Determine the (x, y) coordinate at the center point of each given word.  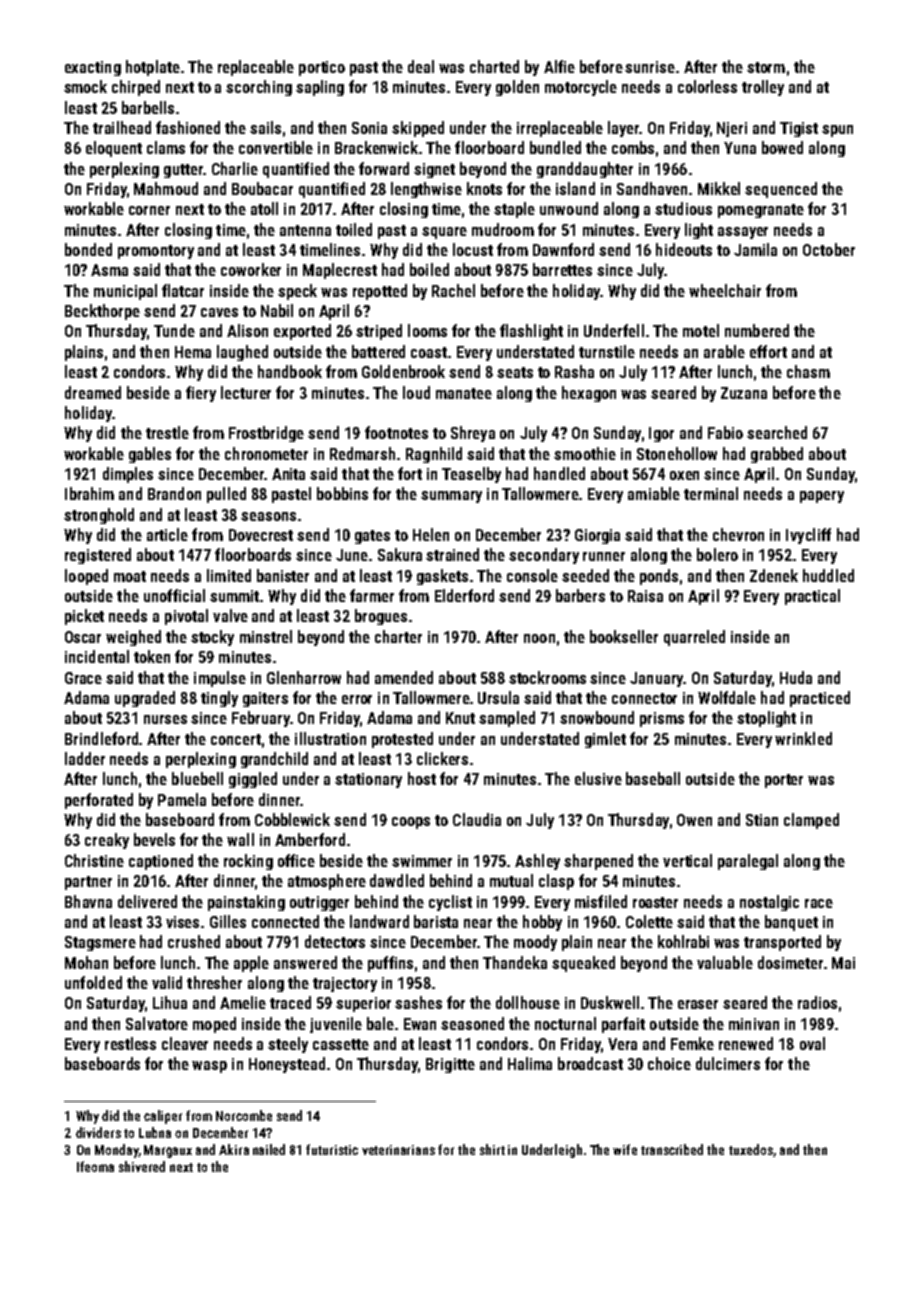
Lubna (155, 1132)
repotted (380, 292)
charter (398, 636)
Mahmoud (166, 188)
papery (822, 497)
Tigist (799, 129)
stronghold (99, 516)
